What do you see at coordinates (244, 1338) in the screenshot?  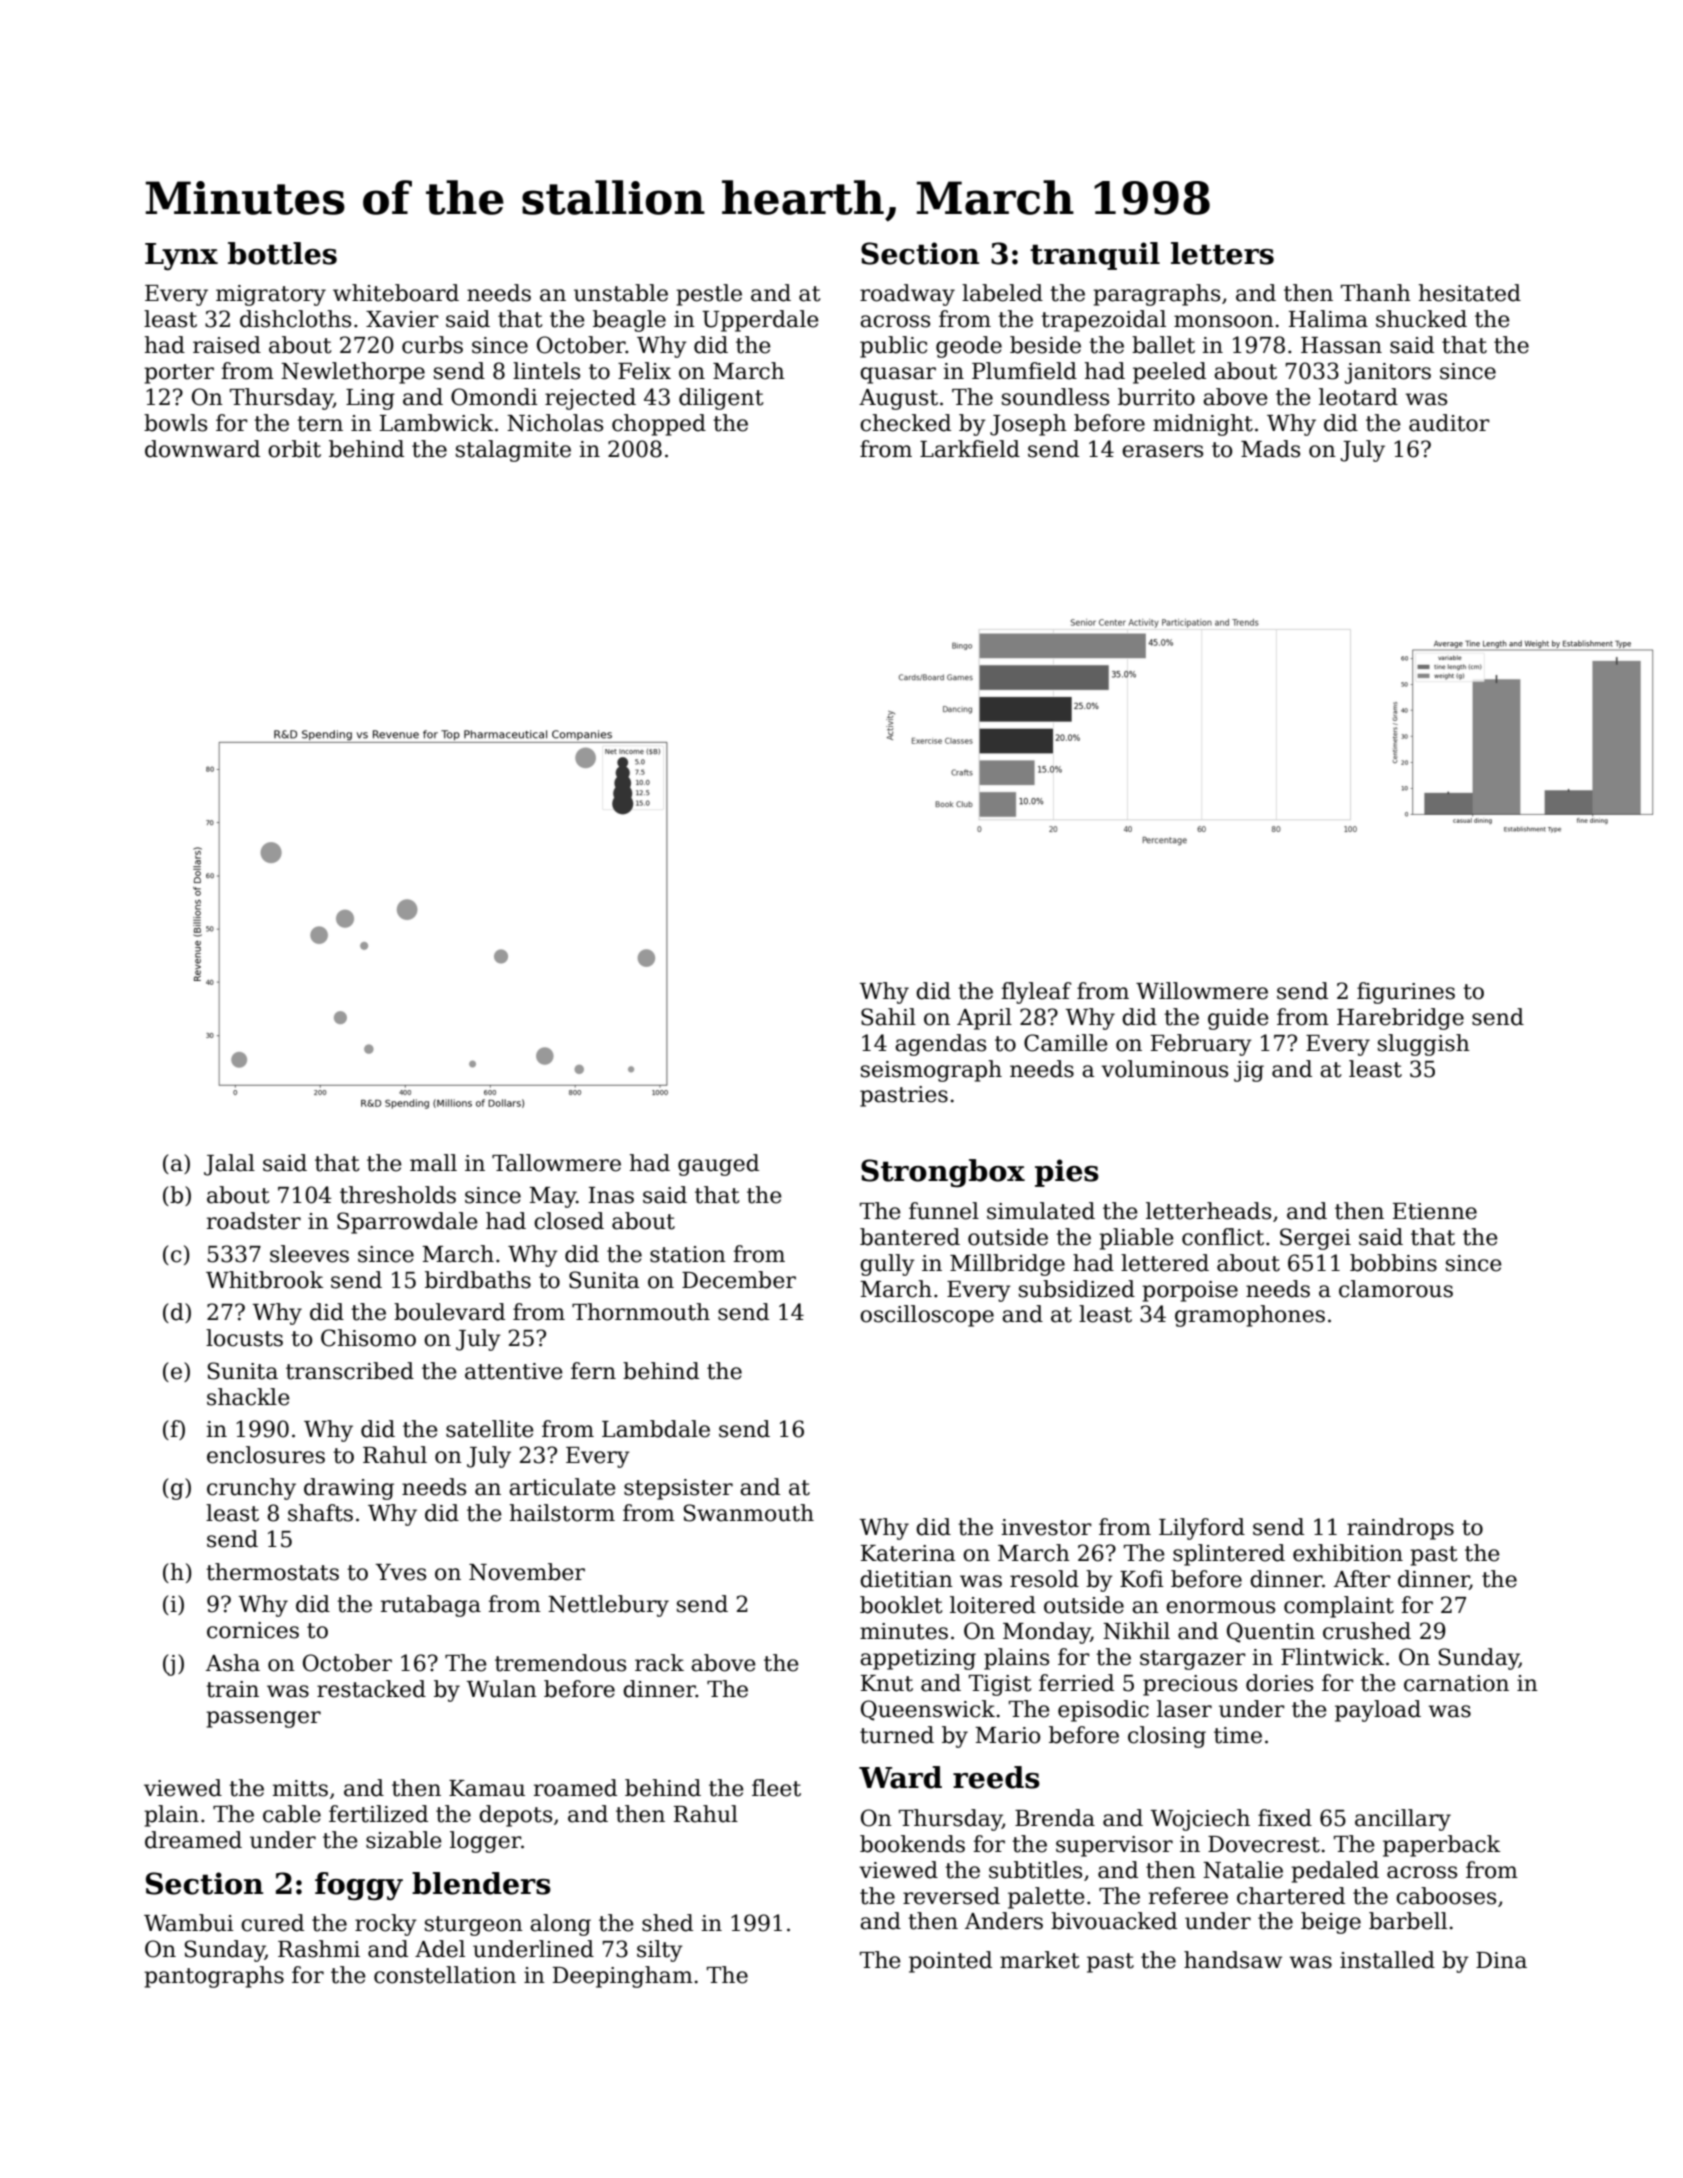 I see `locusts` at bounding box center [244, 1338].
